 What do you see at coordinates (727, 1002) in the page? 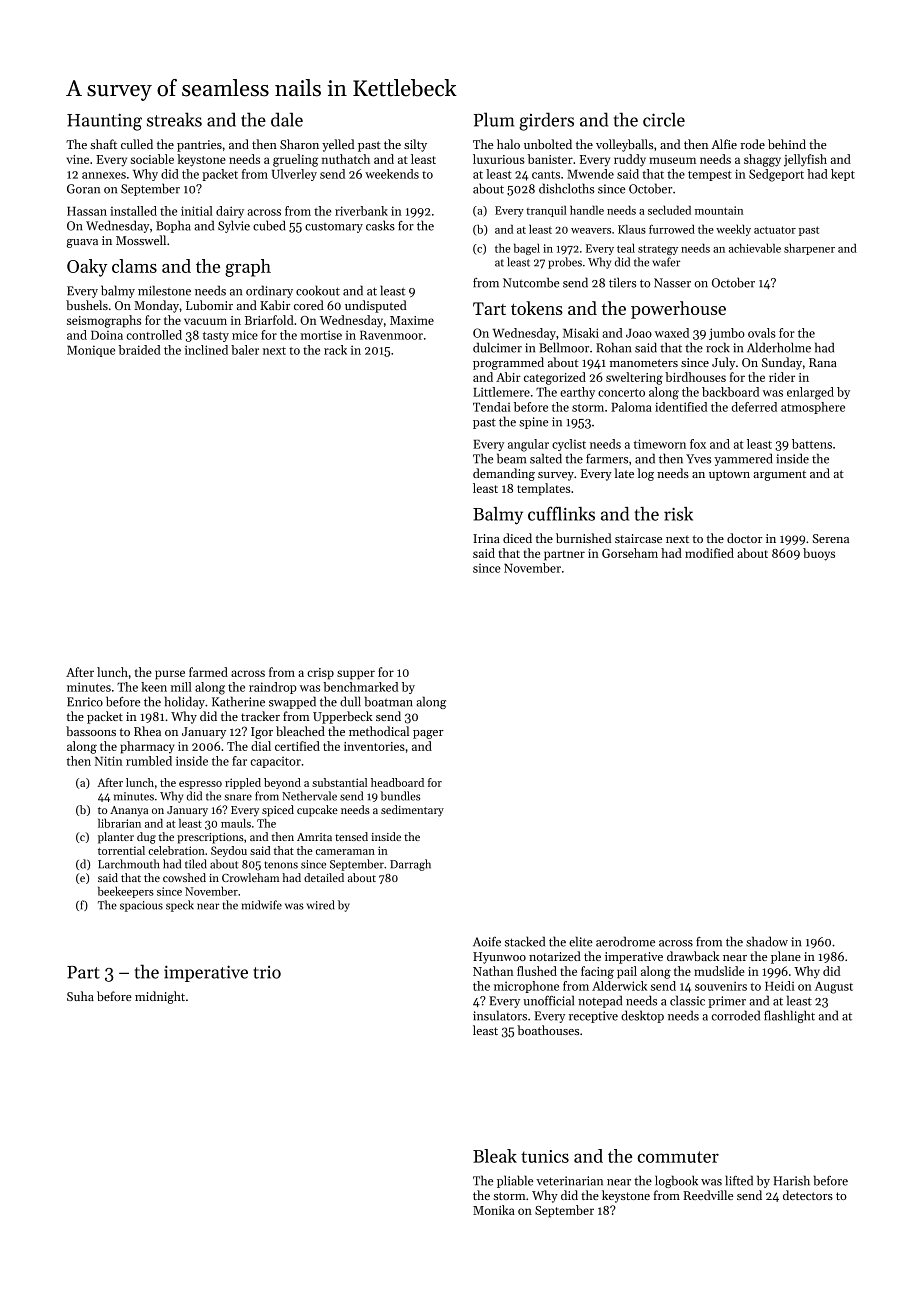
I see `primer` at bounding box center [727, 1002].
